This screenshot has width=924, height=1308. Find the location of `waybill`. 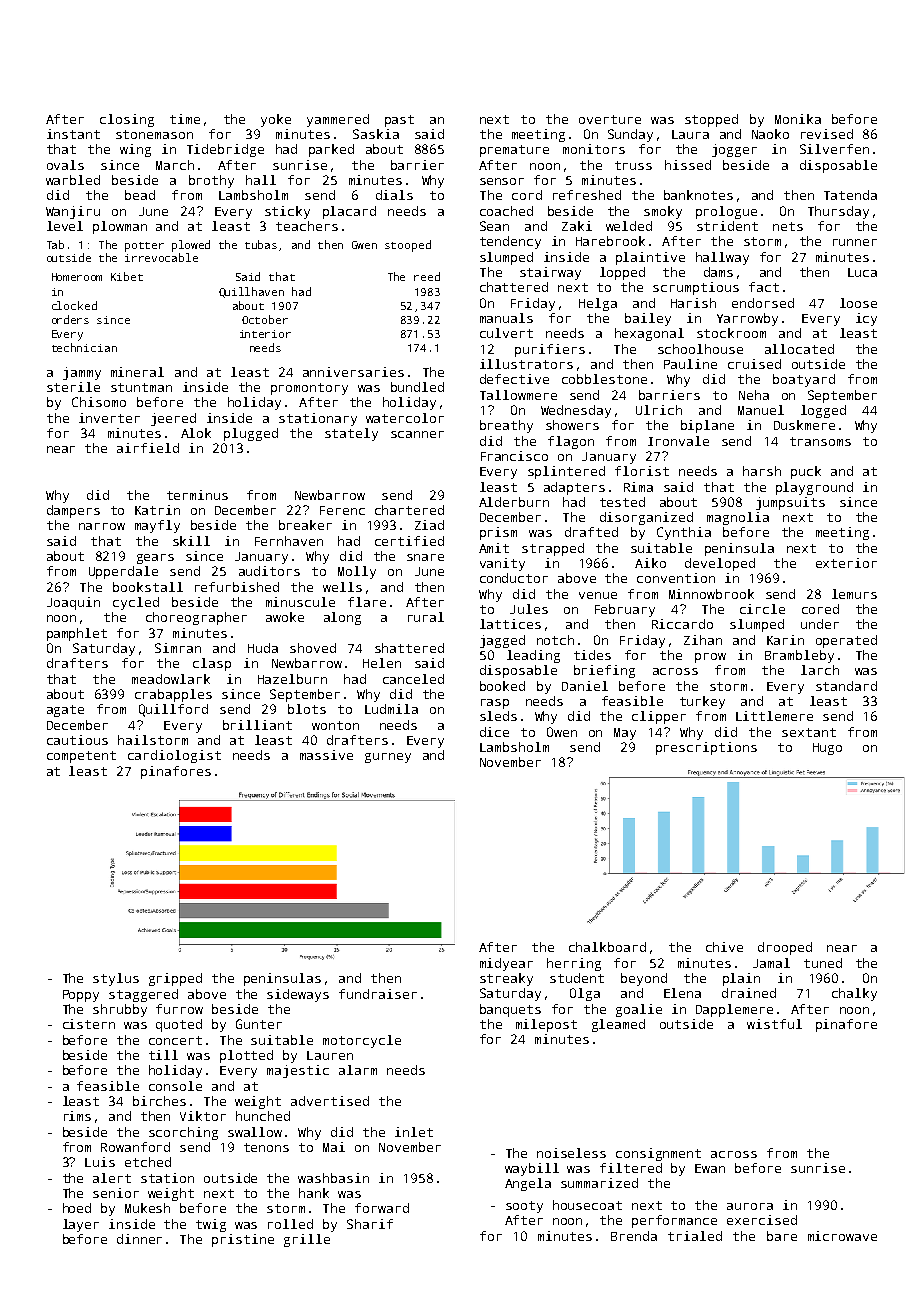

waybill is located at coordinates (532, 1169).
